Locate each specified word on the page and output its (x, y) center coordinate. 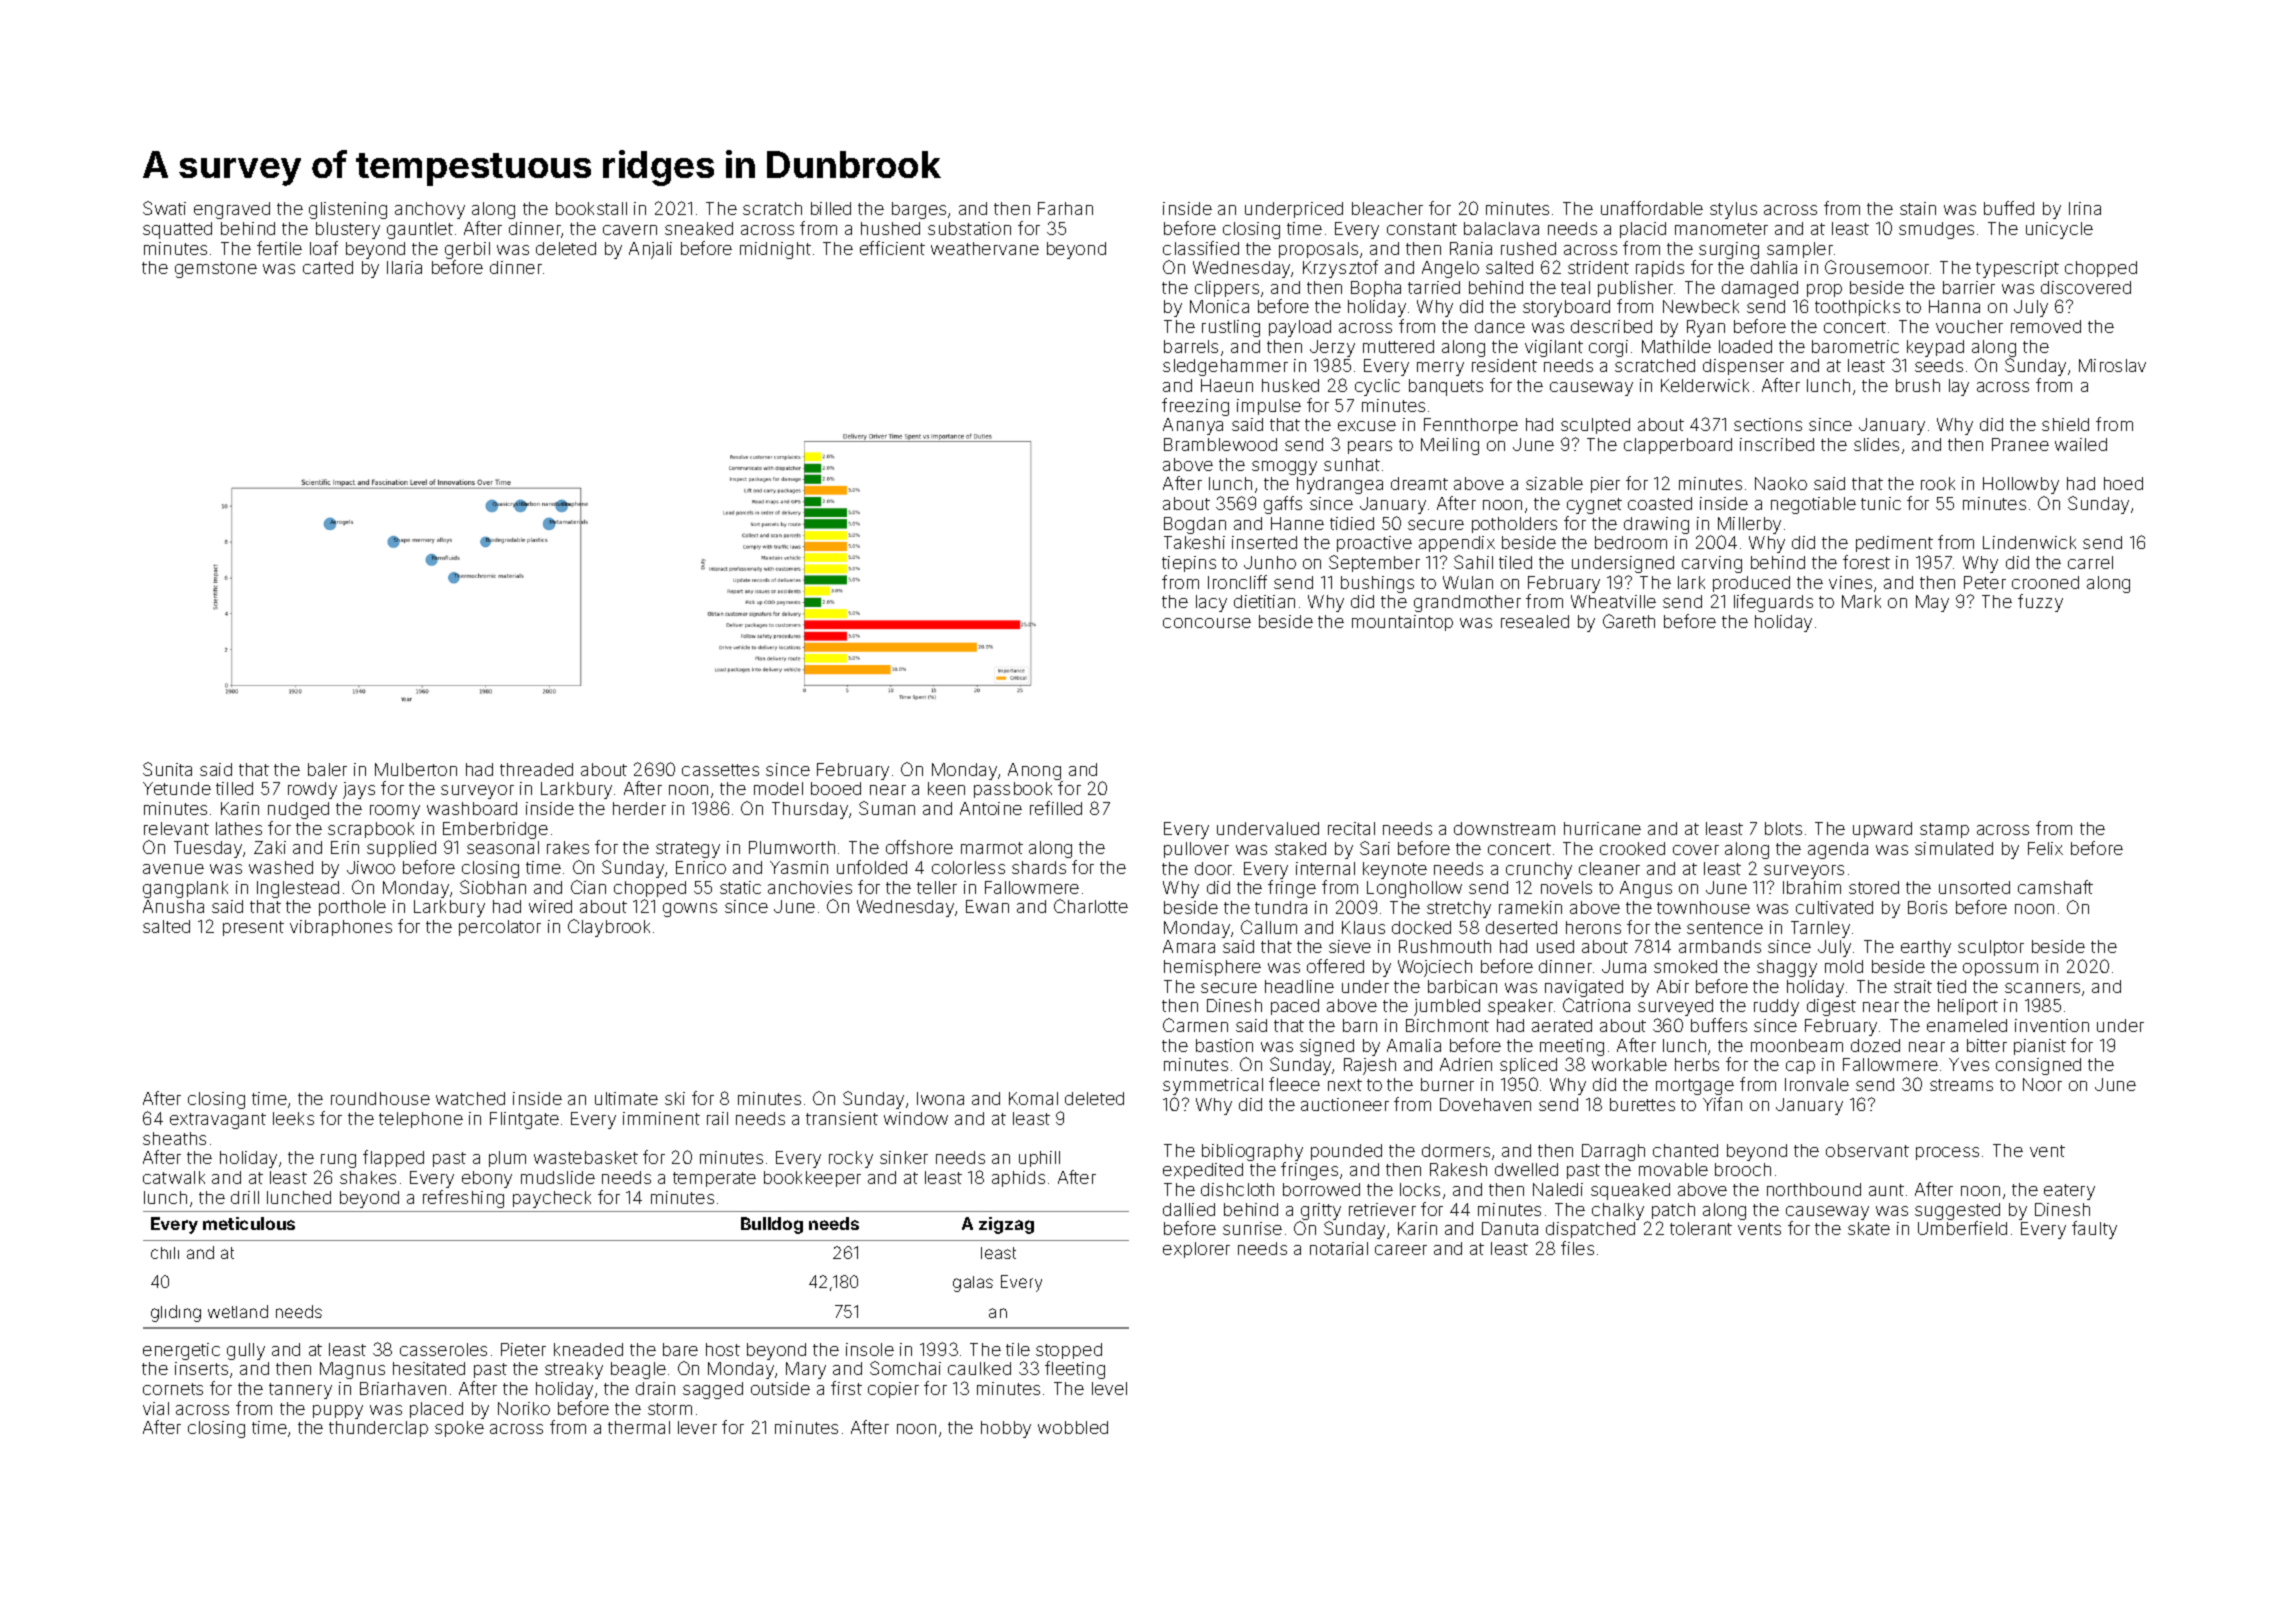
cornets (173, 1389)
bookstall (591, 208)
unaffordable (1652, 208)
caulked (979, 1368)
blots (1783, 828)
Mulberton (416, 769)
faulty (2094, 1230)
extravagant (218, 1121)
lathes (239, 828)
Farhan (1065, 208)
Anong (1034, 771)
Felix (2045, 848)
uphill (1039, 1159)
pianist (2040, 1047)
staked (1300, 848)
